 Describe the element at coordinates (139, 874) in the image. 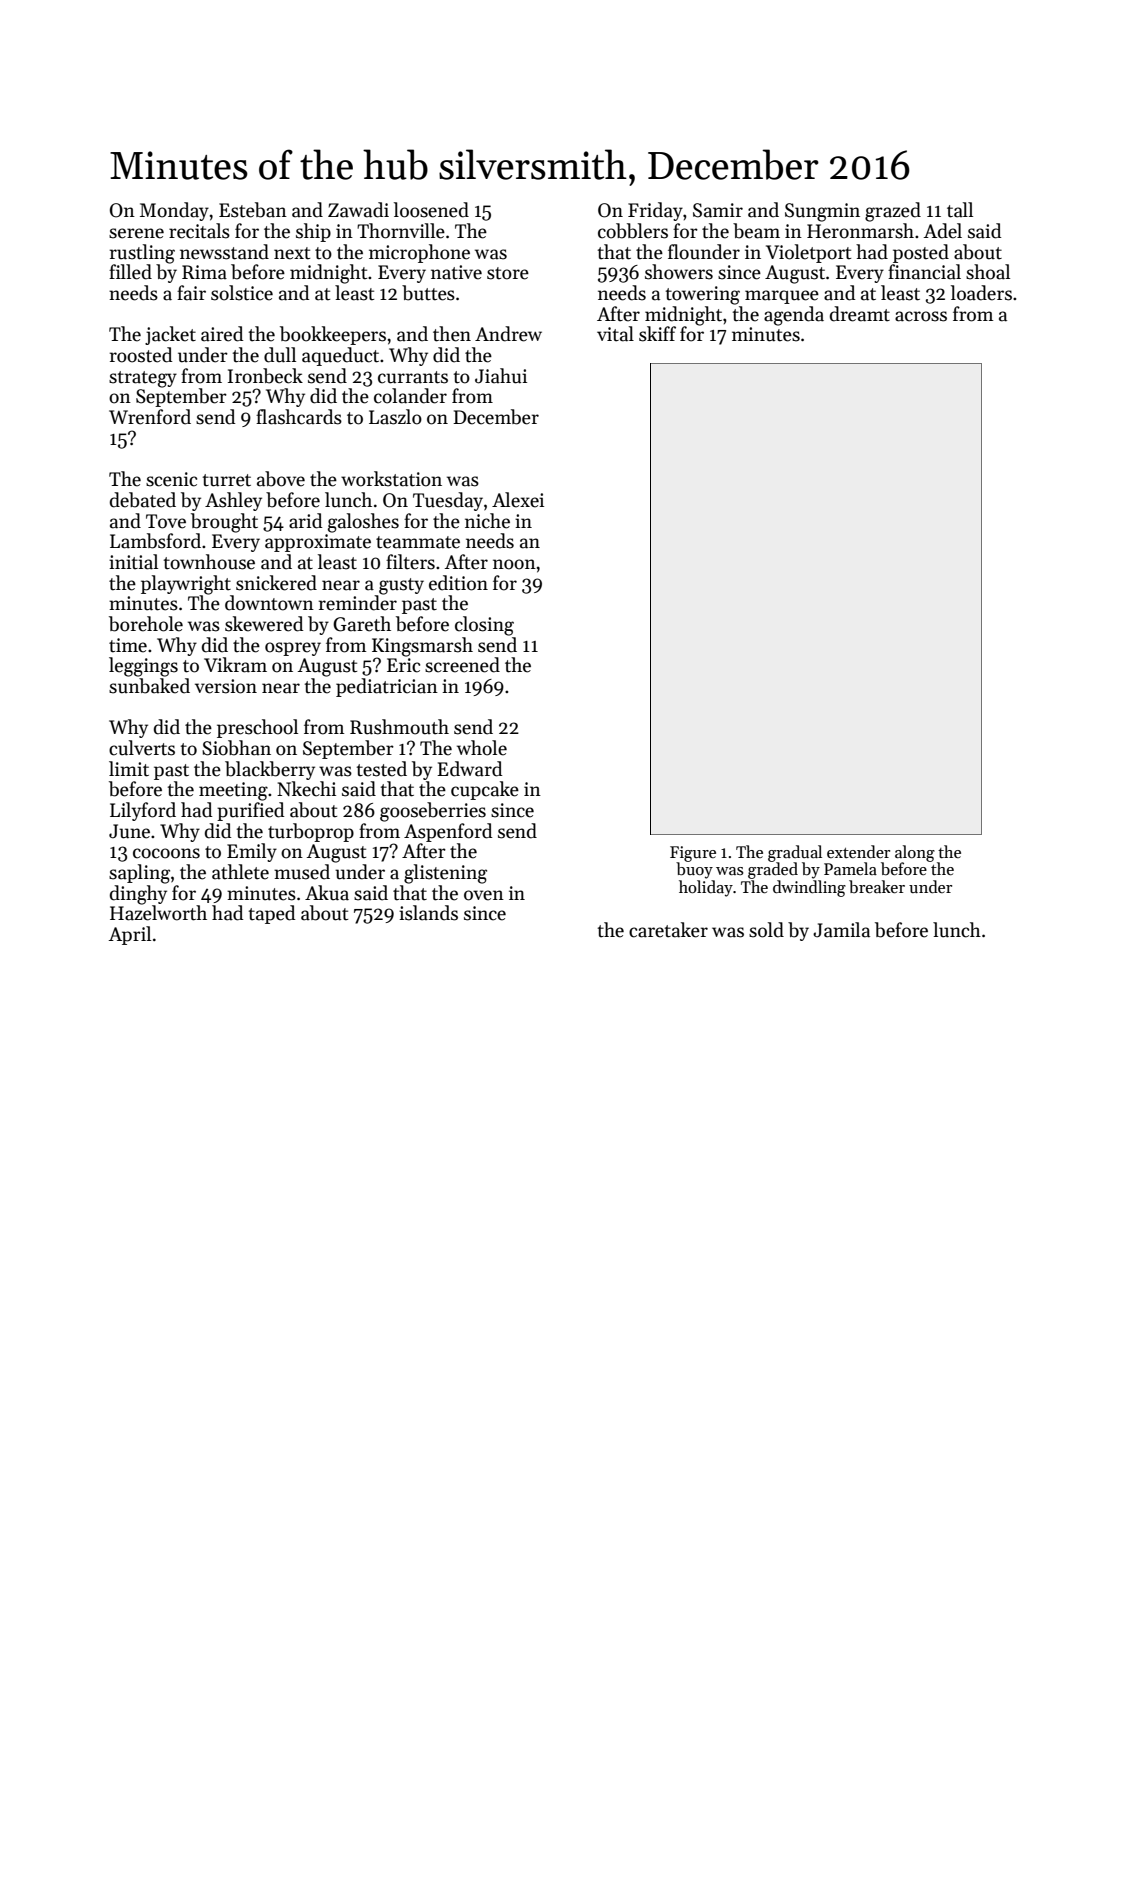

I see `sapling` at that location.
